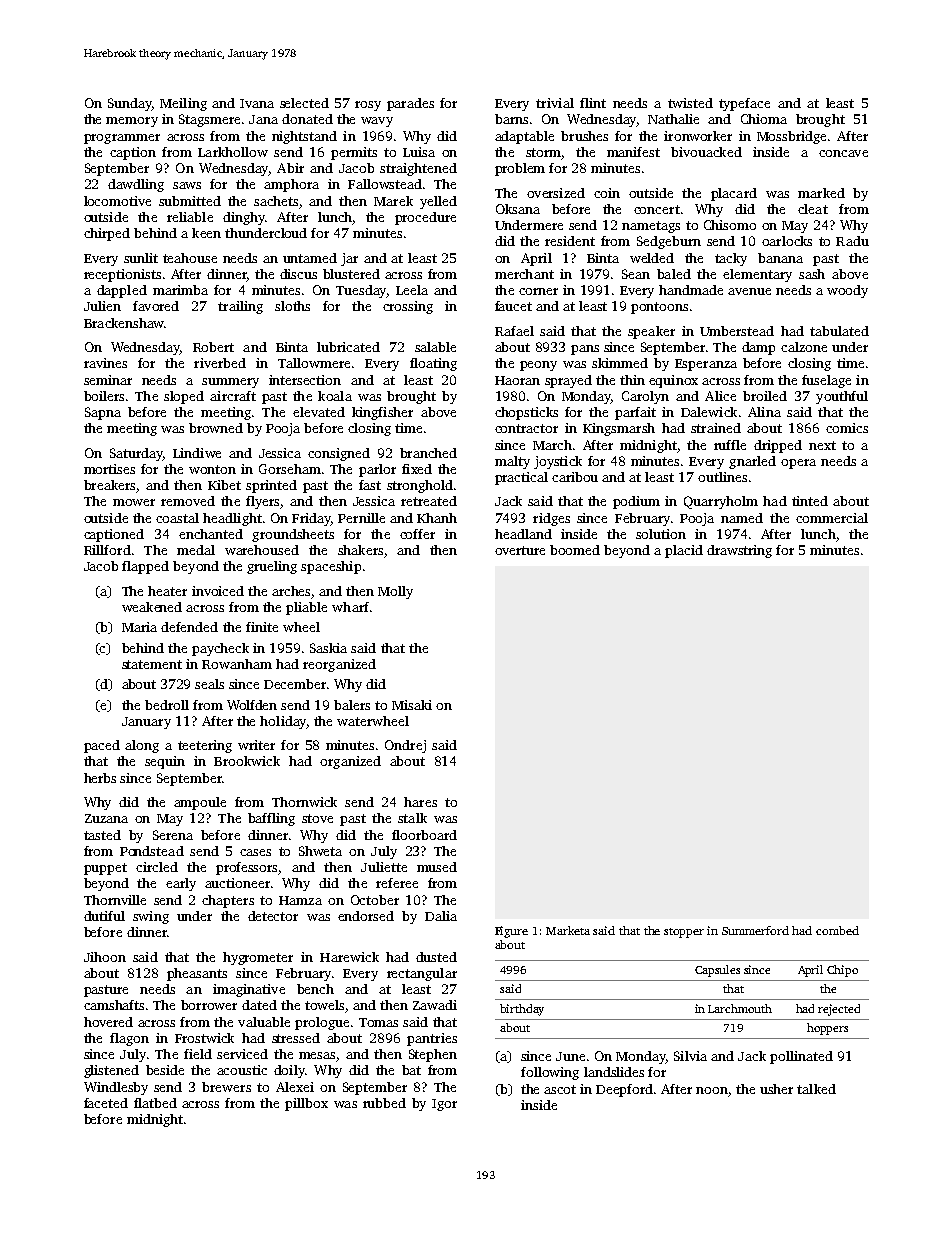 Image resolution: width=952 pixels, height=1233 pixels. I want to click on flatbed, so click(155, 1103).
